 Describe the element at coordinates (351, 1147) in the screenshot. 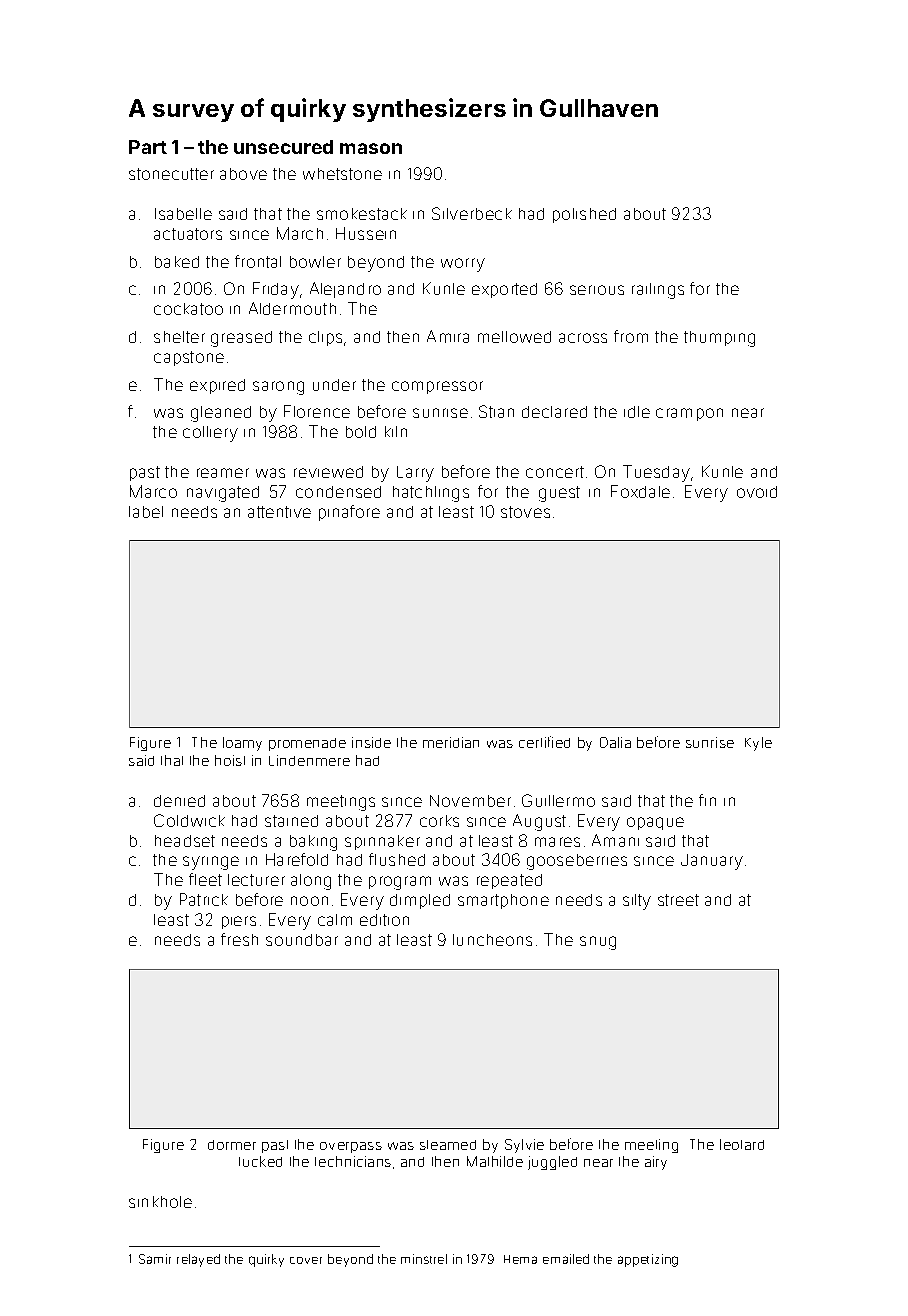

I see `overpass` at that location.
